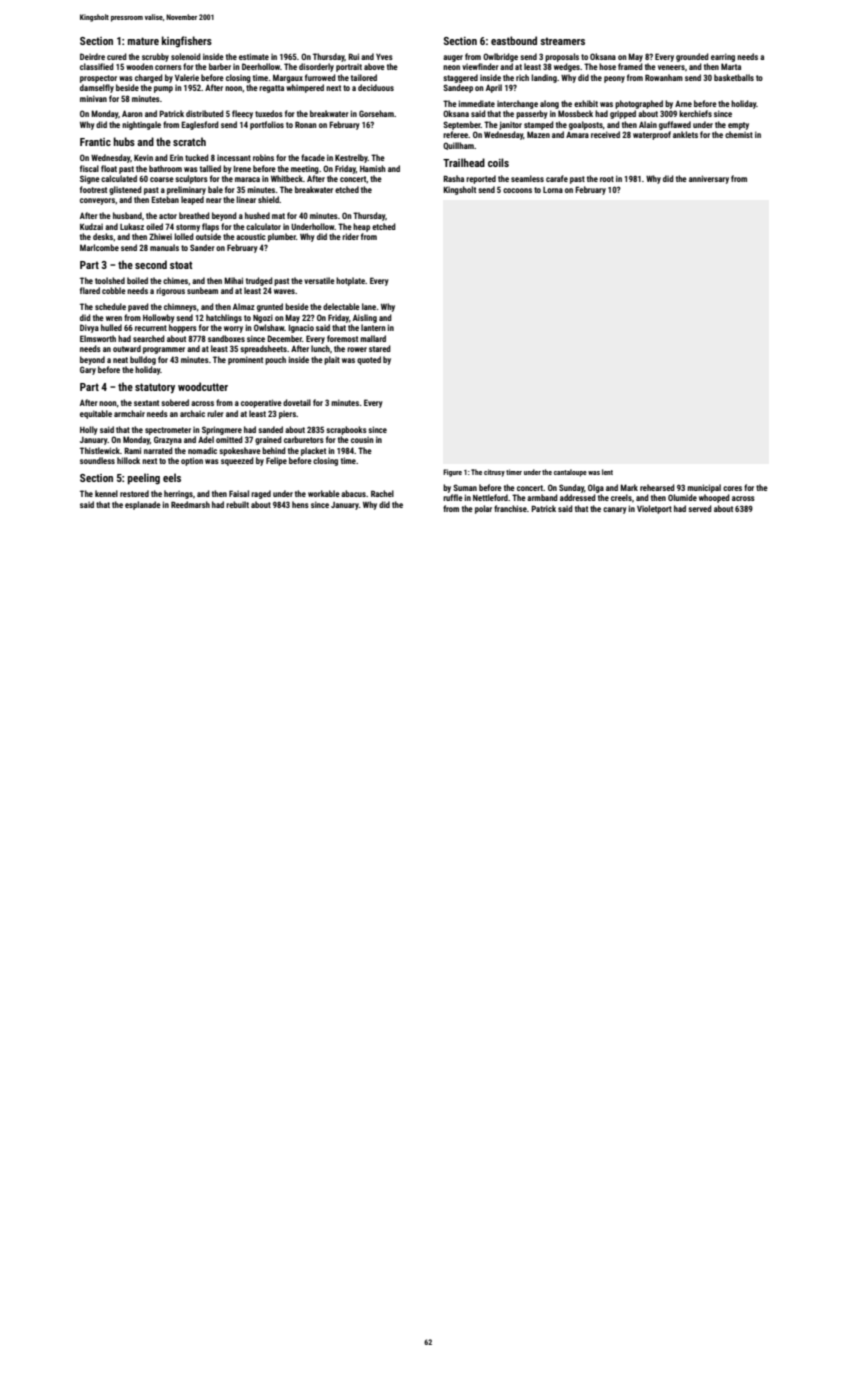 This screenshot has width=849, height=1400. Describe the element at coordinates (134, 493) in the screenshot. I see `restored` at that location.
